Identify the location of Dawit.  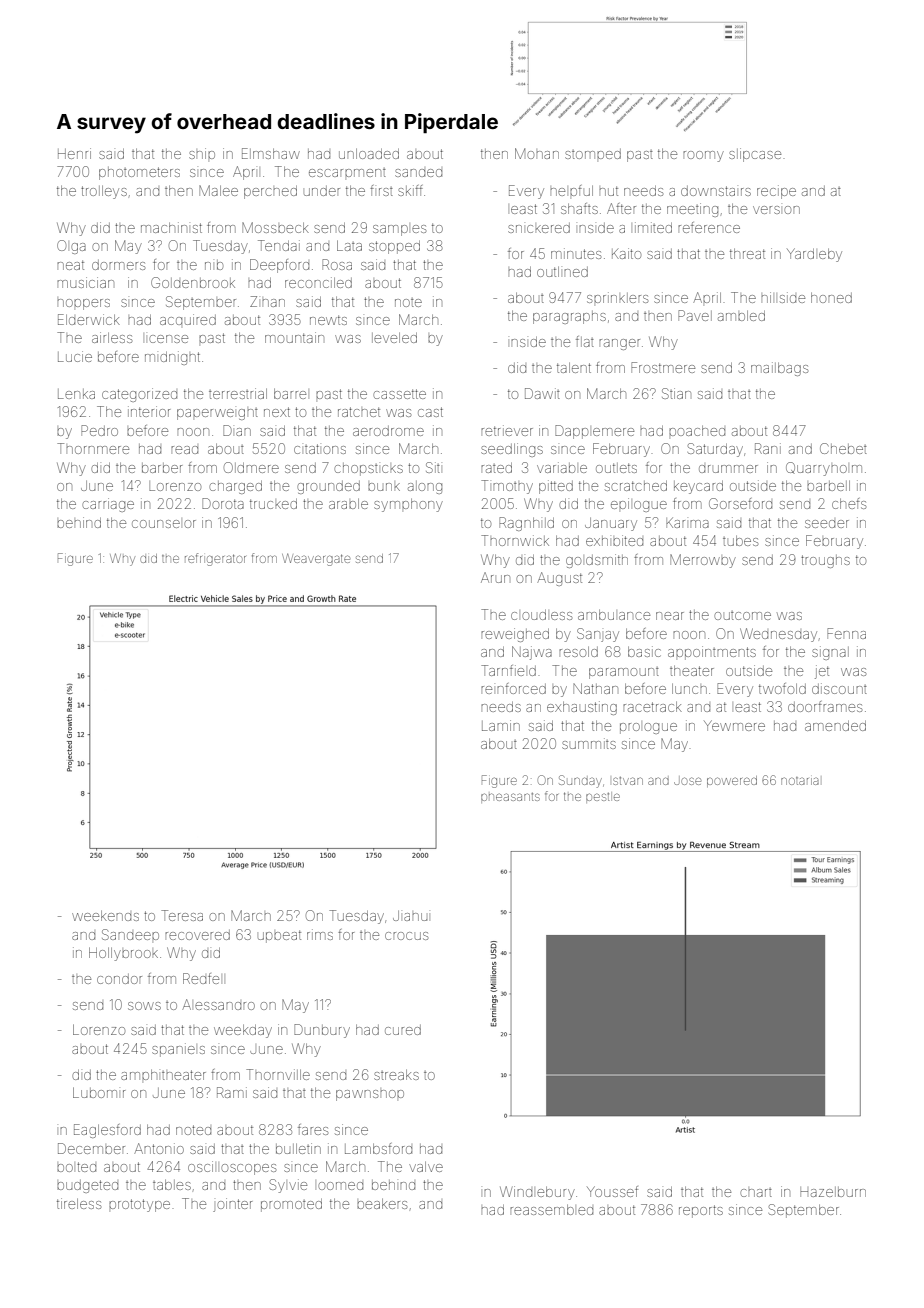
(542, 393).
